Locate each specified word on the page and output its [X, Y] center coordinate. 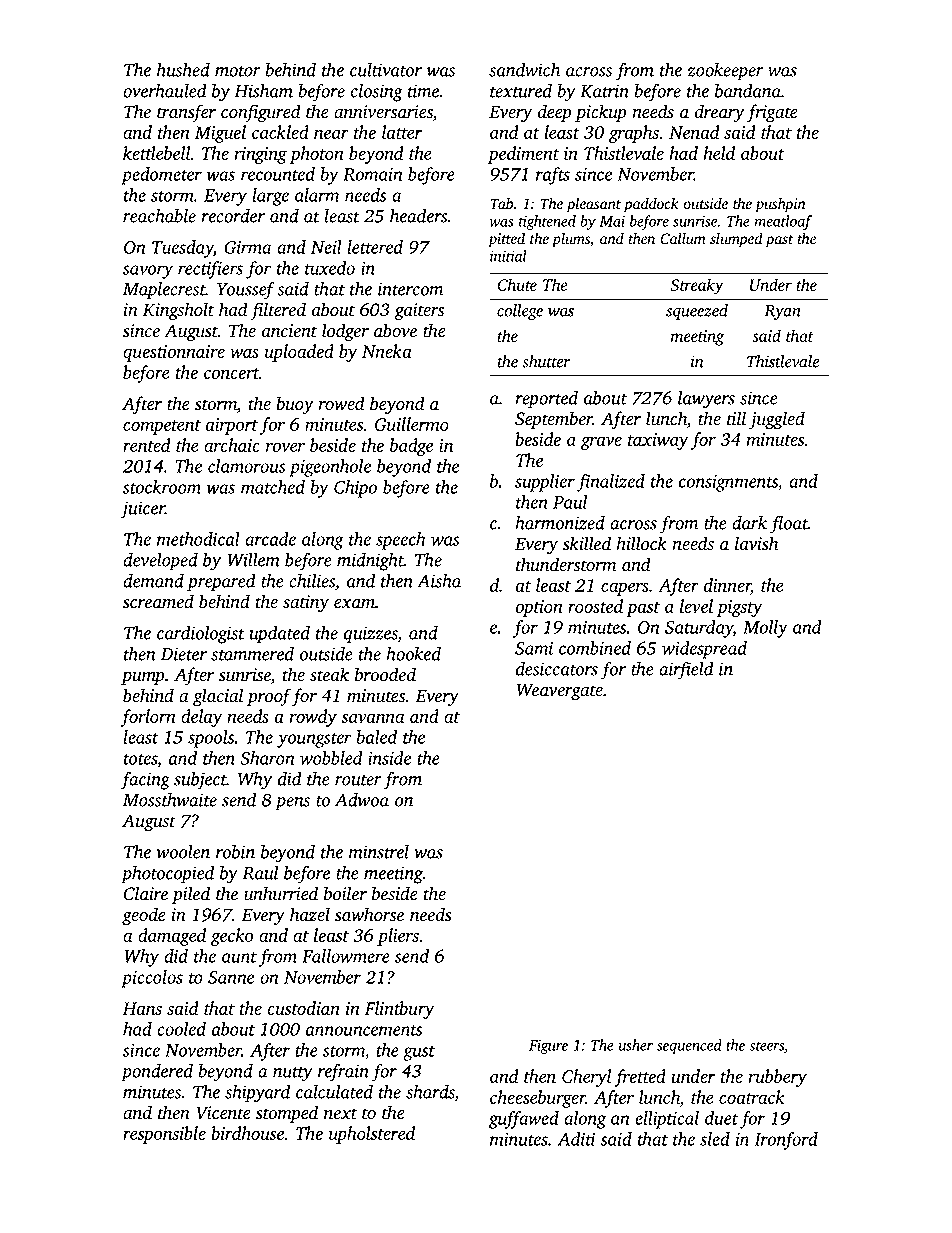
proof [269, 697]
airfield [686, 670]
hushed [183, 69]
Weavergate [560, 692]
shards [430, 1092]
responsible [164, 1135]
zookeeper [725, 72]
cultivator [386, 70]
